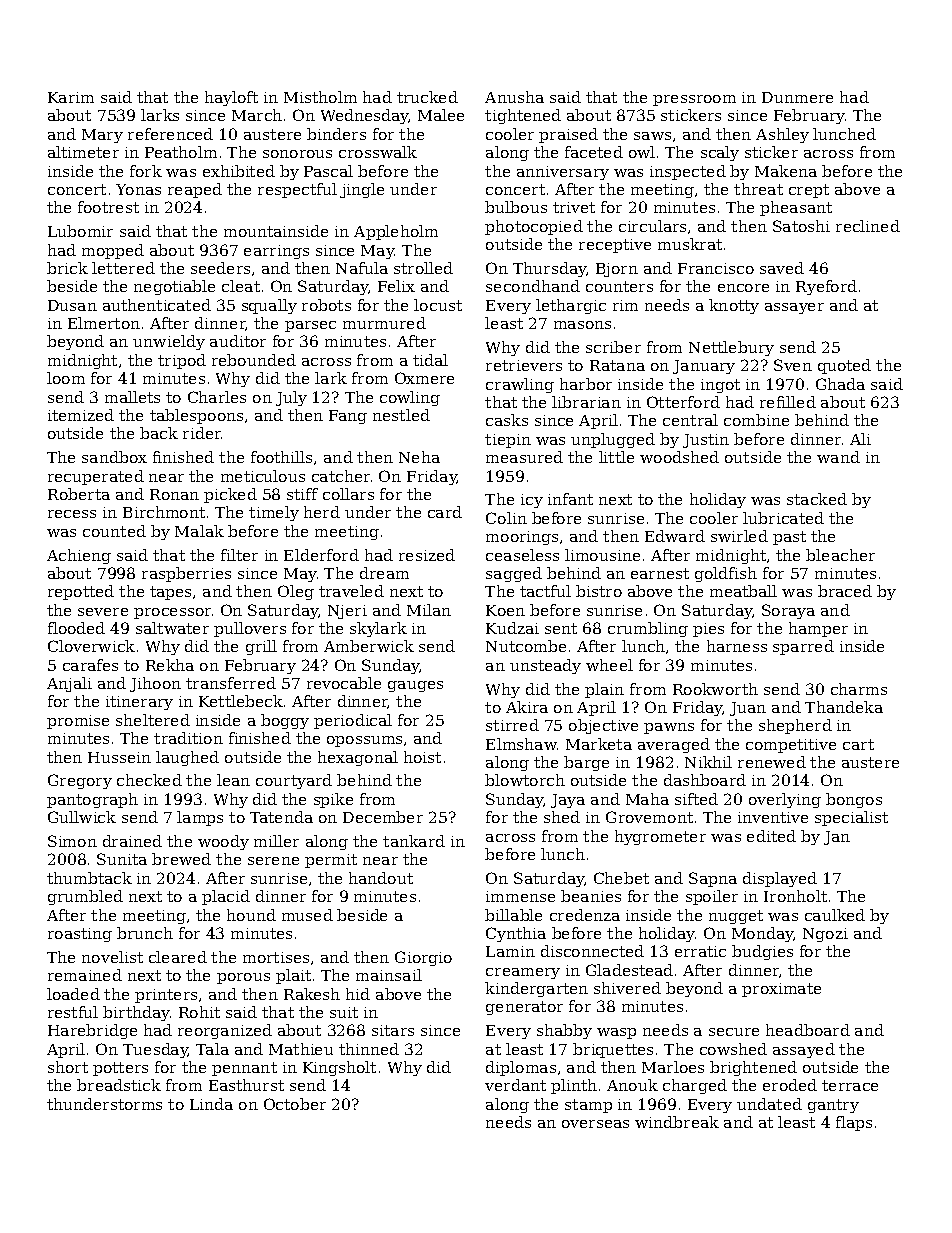  Describe the element at coordinates (211, 1104) in the screenshot. I see `Linda` at that location.
